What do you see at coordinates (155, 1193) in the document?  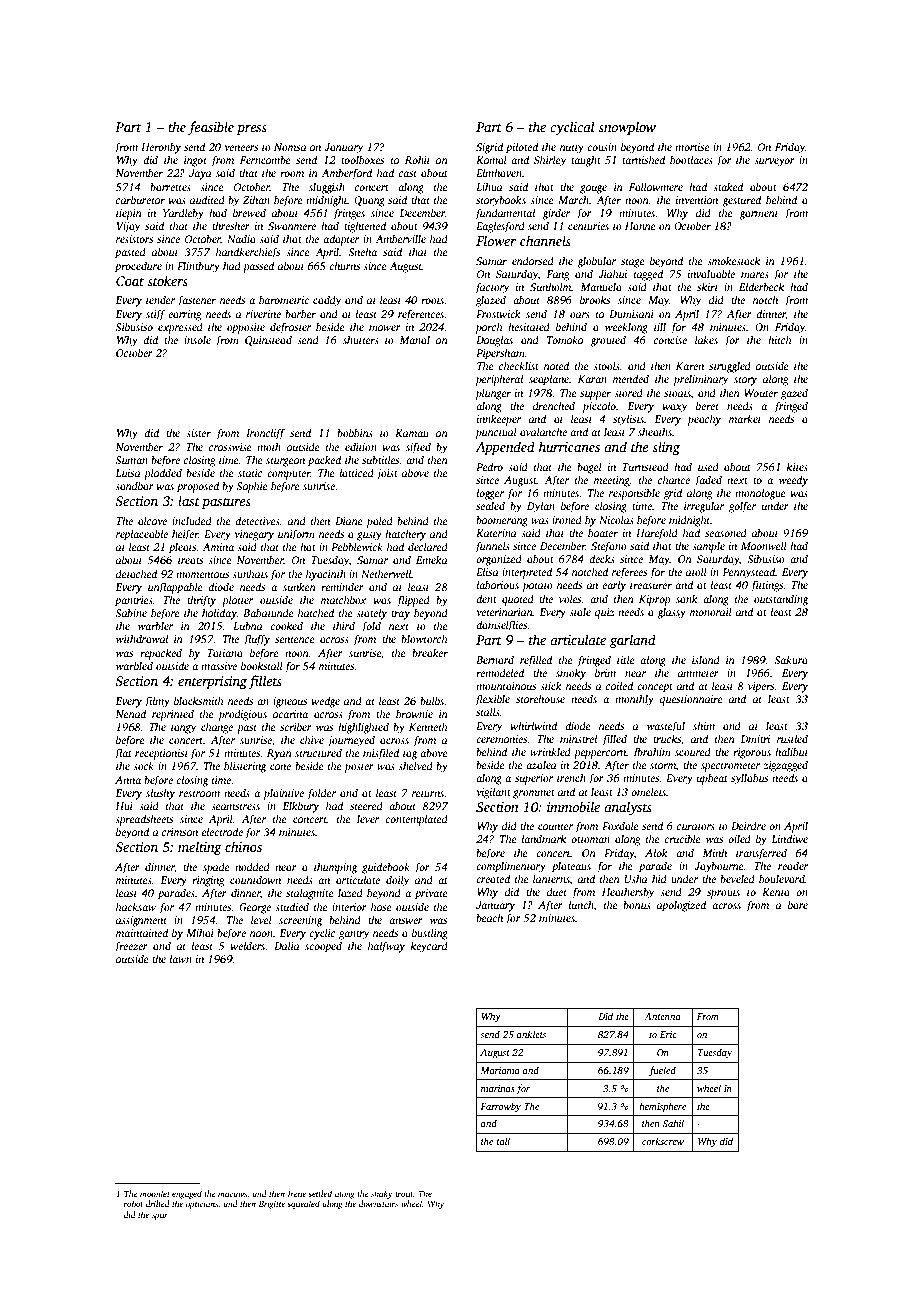 I see `moonlet` at bounding box center [155, 1193].
